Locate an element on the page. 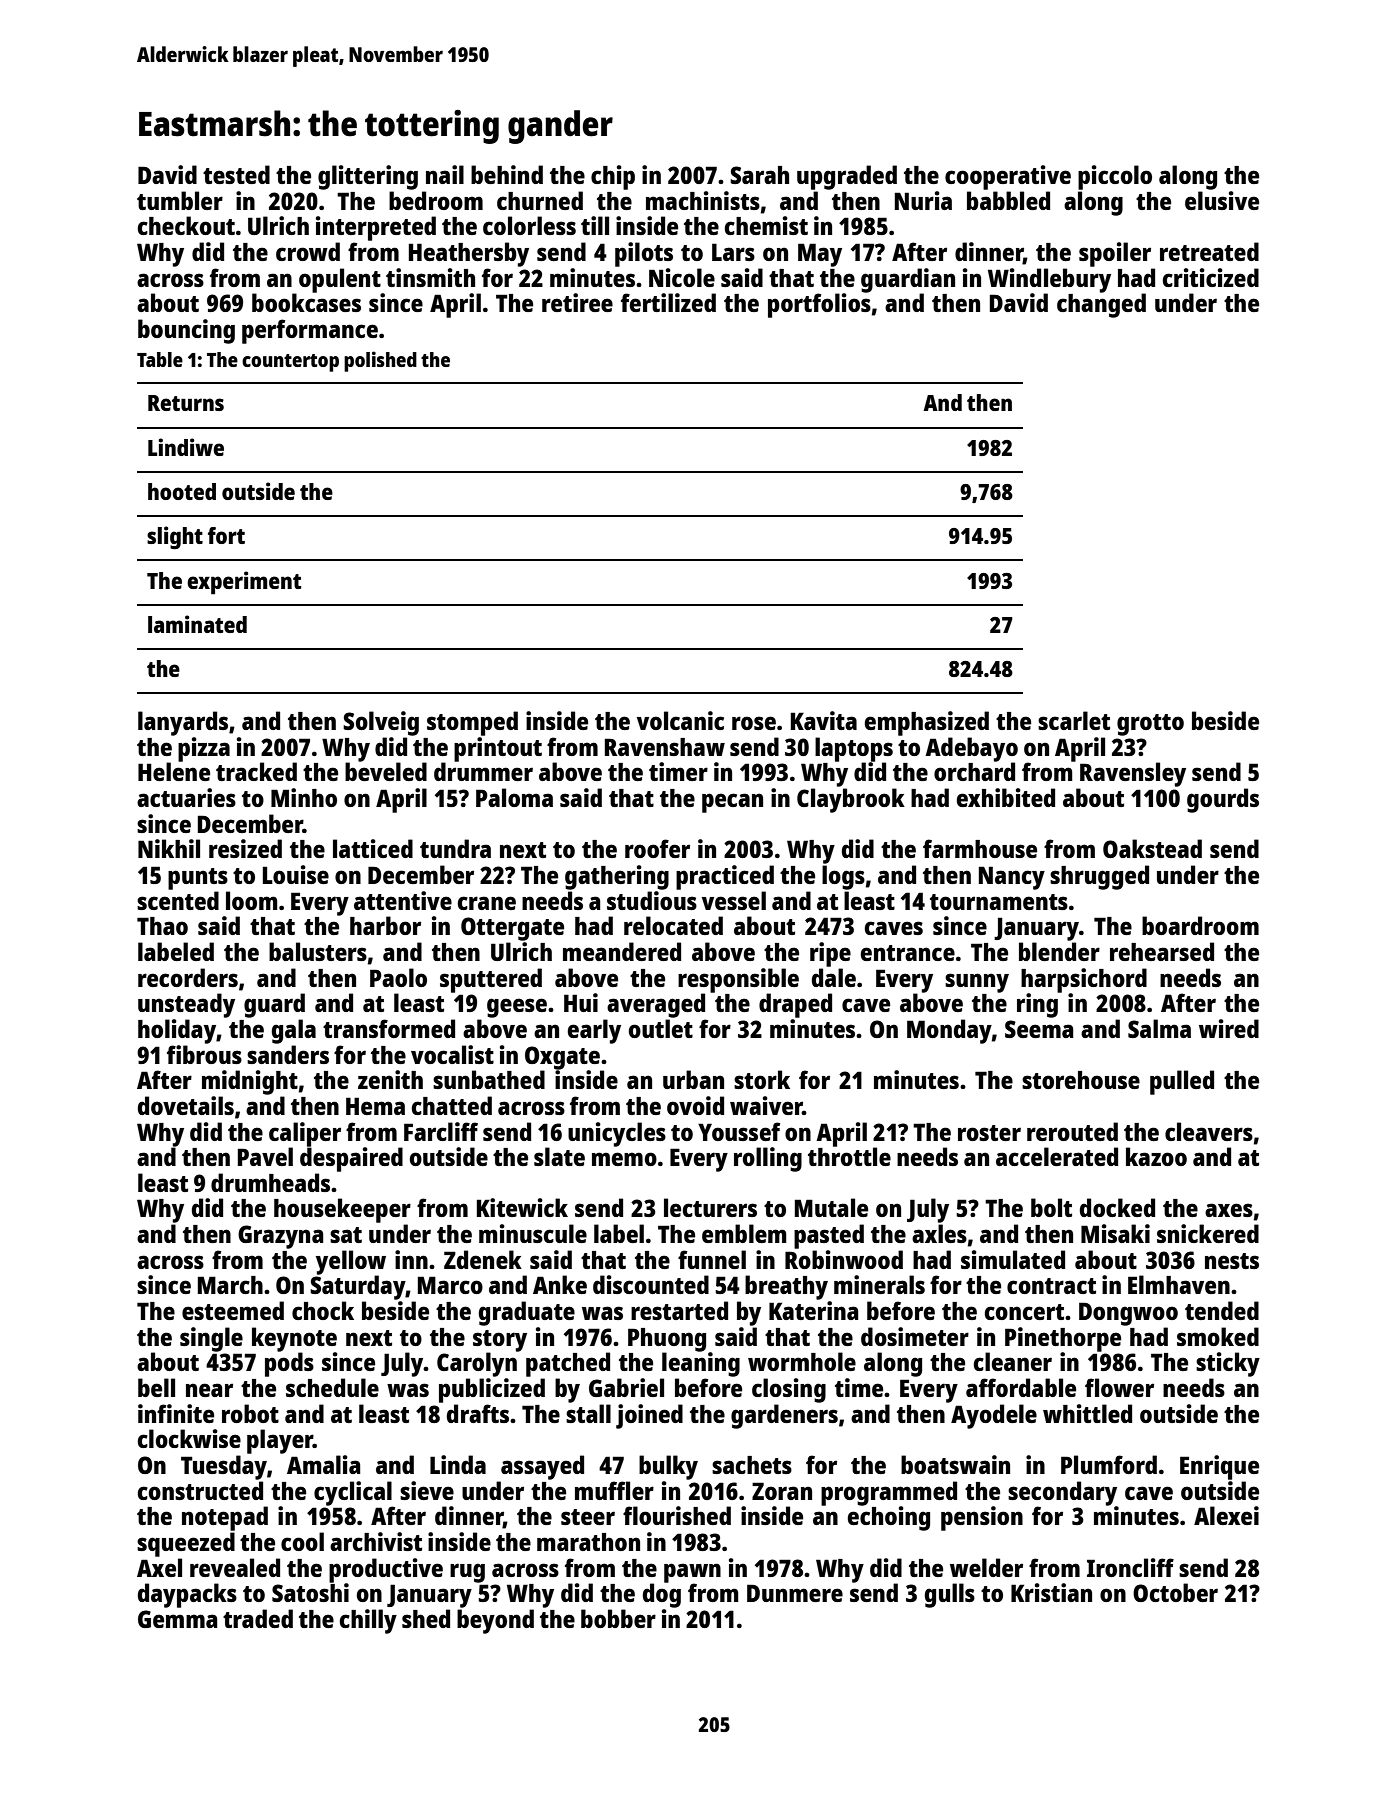 This image has height=1808, width=1397. babbled is located at coordinates (1008, 200).
